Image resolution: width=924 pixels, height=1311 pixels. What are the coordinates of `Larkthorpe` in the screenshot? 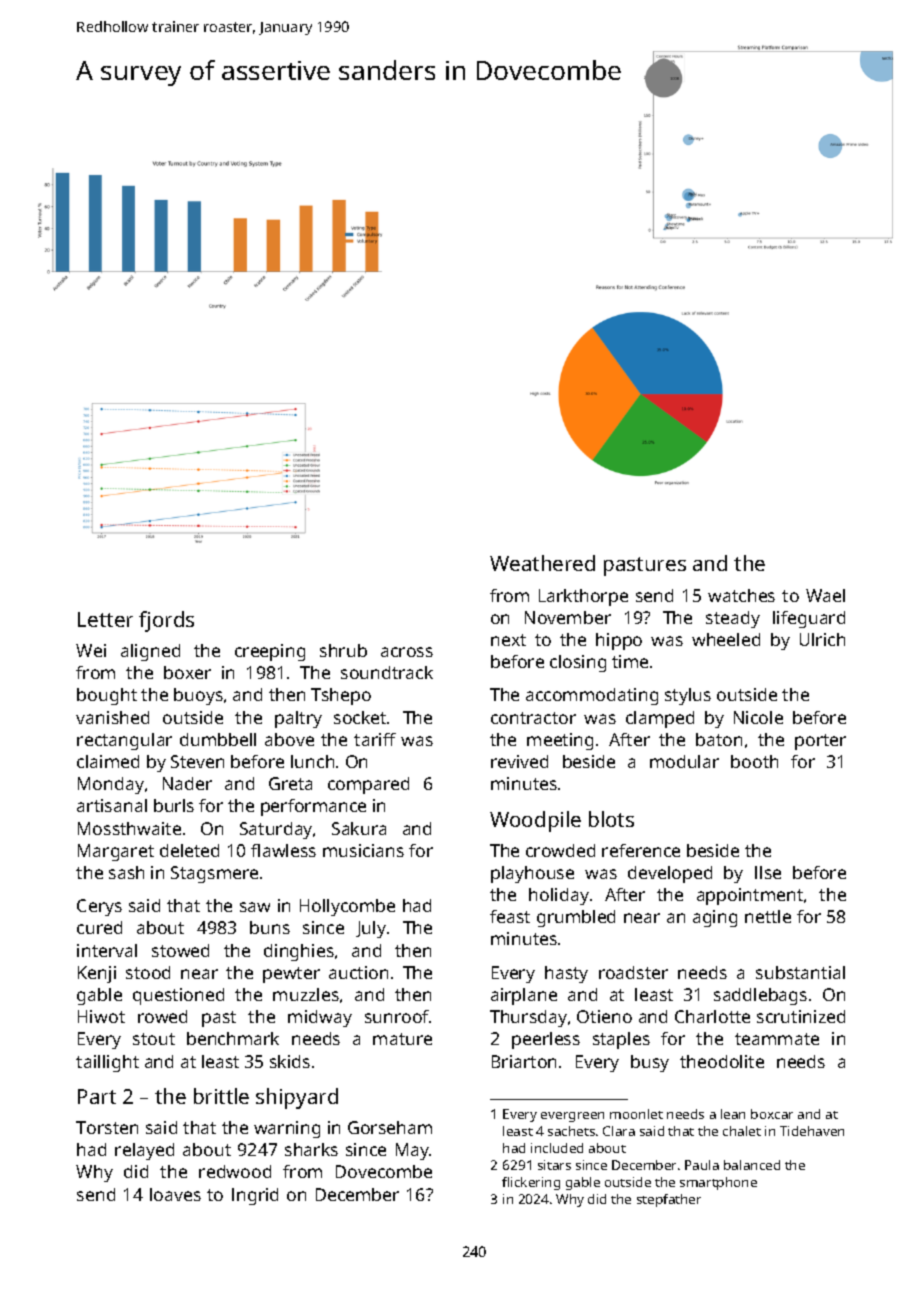 It's located at (583, 597).
